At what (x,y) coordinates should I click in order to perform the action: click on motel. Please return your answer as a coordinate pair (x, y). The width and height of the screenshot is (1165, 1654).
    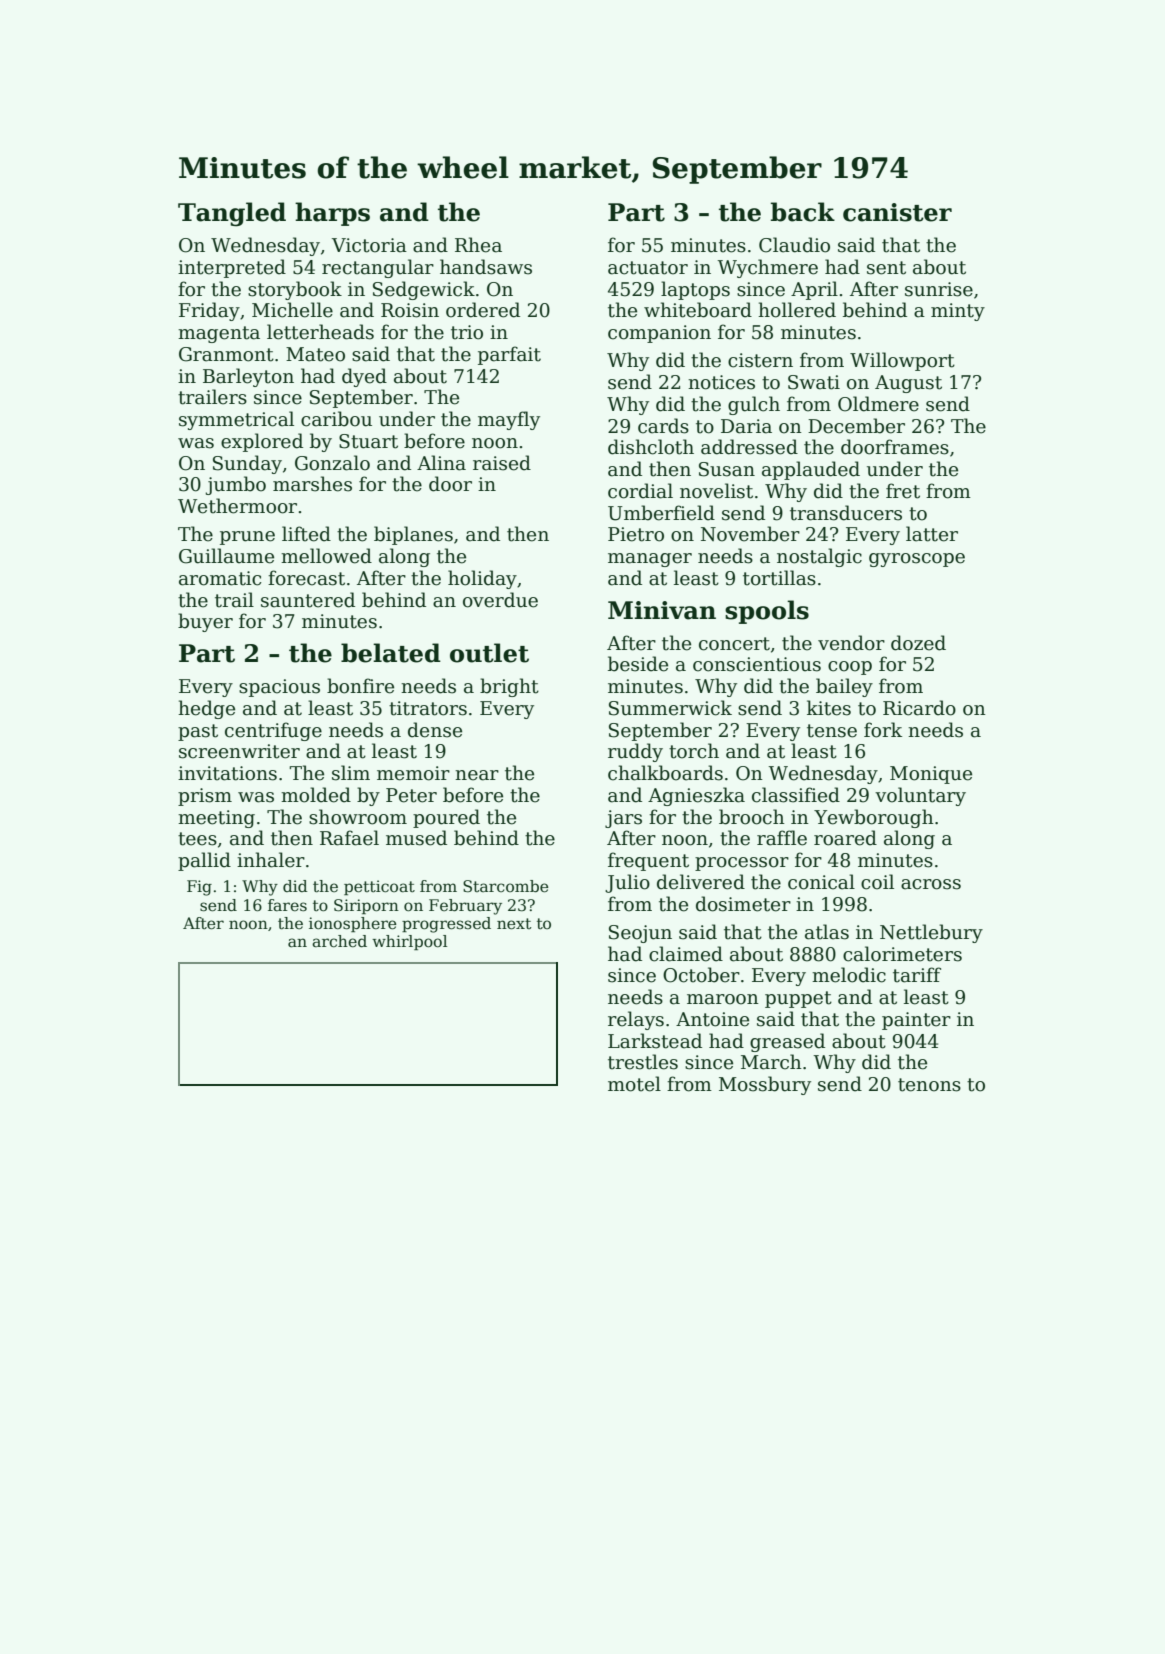
    Looking at the image, I should click on (634, 1084).
